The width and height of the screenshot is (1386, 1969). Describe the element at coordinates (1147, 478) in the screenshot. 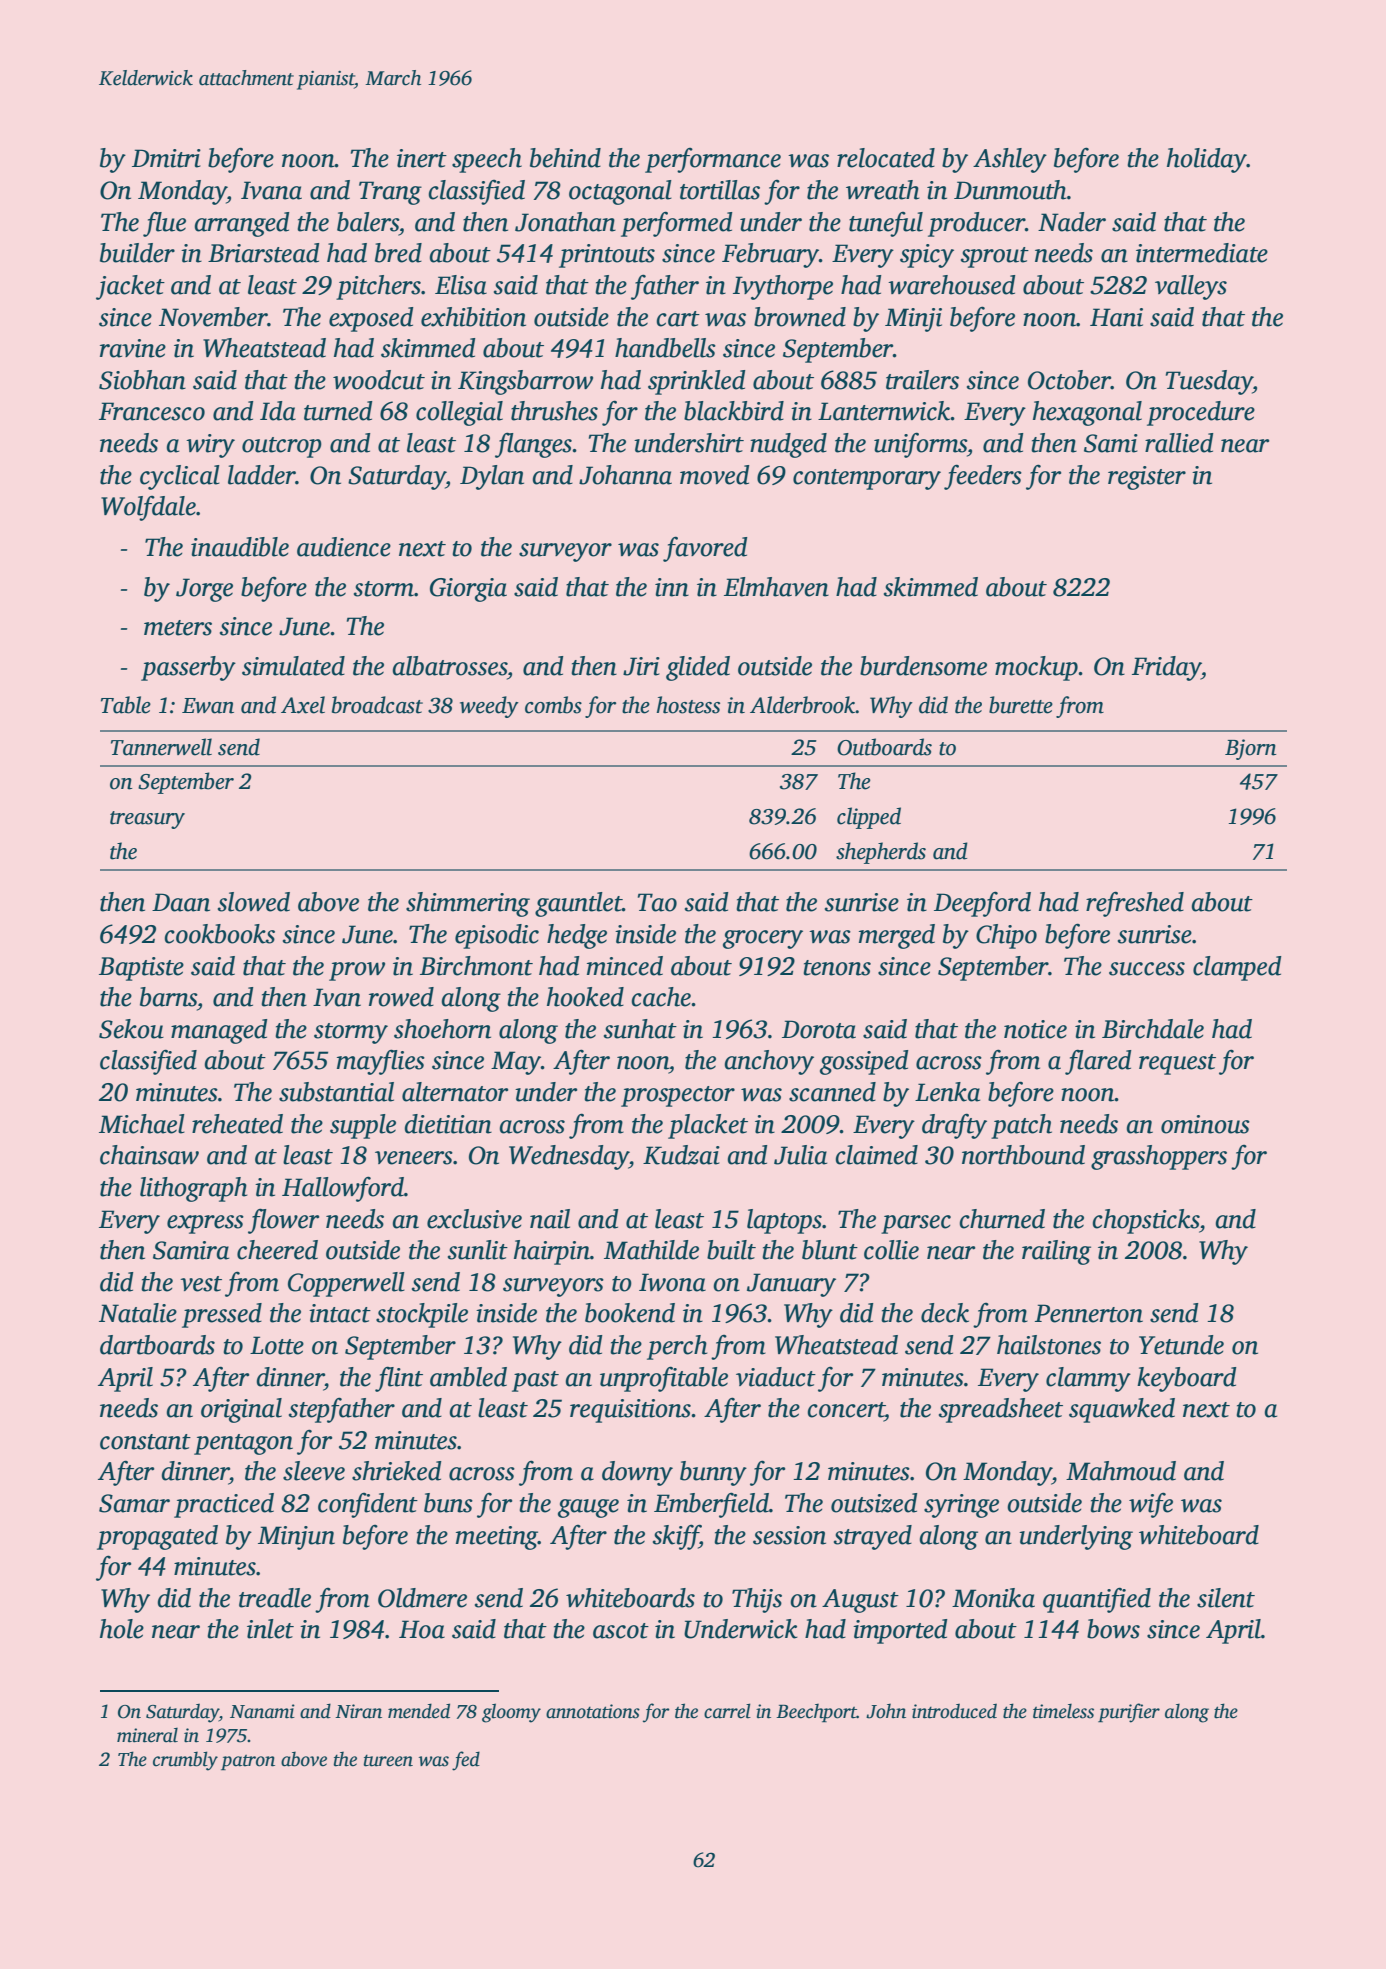

I see `register` at that location.
